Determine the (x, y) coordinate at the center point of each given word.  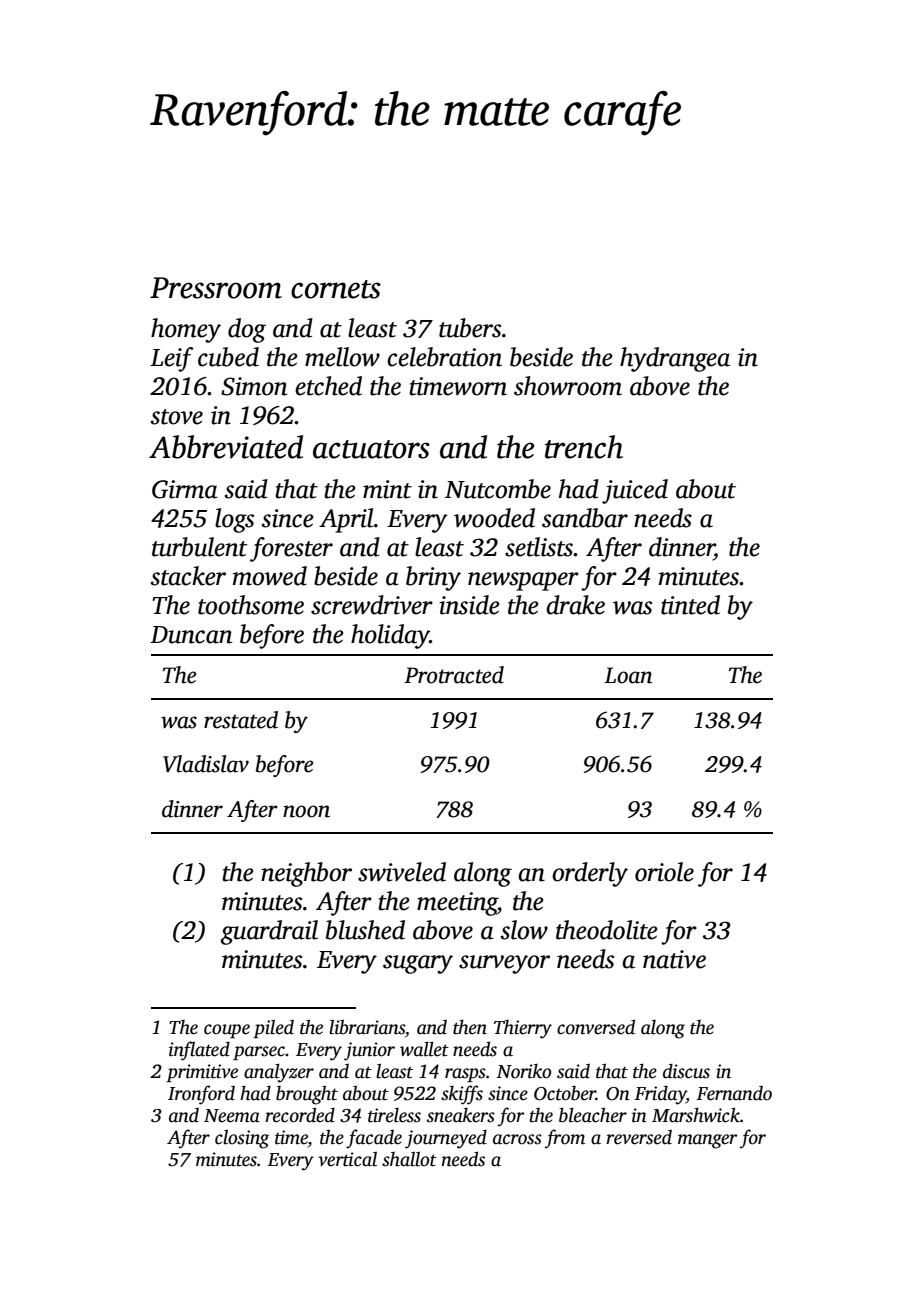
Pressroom (216, 288)
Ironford (201, 1095)
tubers (470, 328)
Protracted (454, 675)
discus (686, 1071)
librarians (367, 1027)
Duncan (191, 635)
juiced (635, 491)
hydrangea (675, 359)
